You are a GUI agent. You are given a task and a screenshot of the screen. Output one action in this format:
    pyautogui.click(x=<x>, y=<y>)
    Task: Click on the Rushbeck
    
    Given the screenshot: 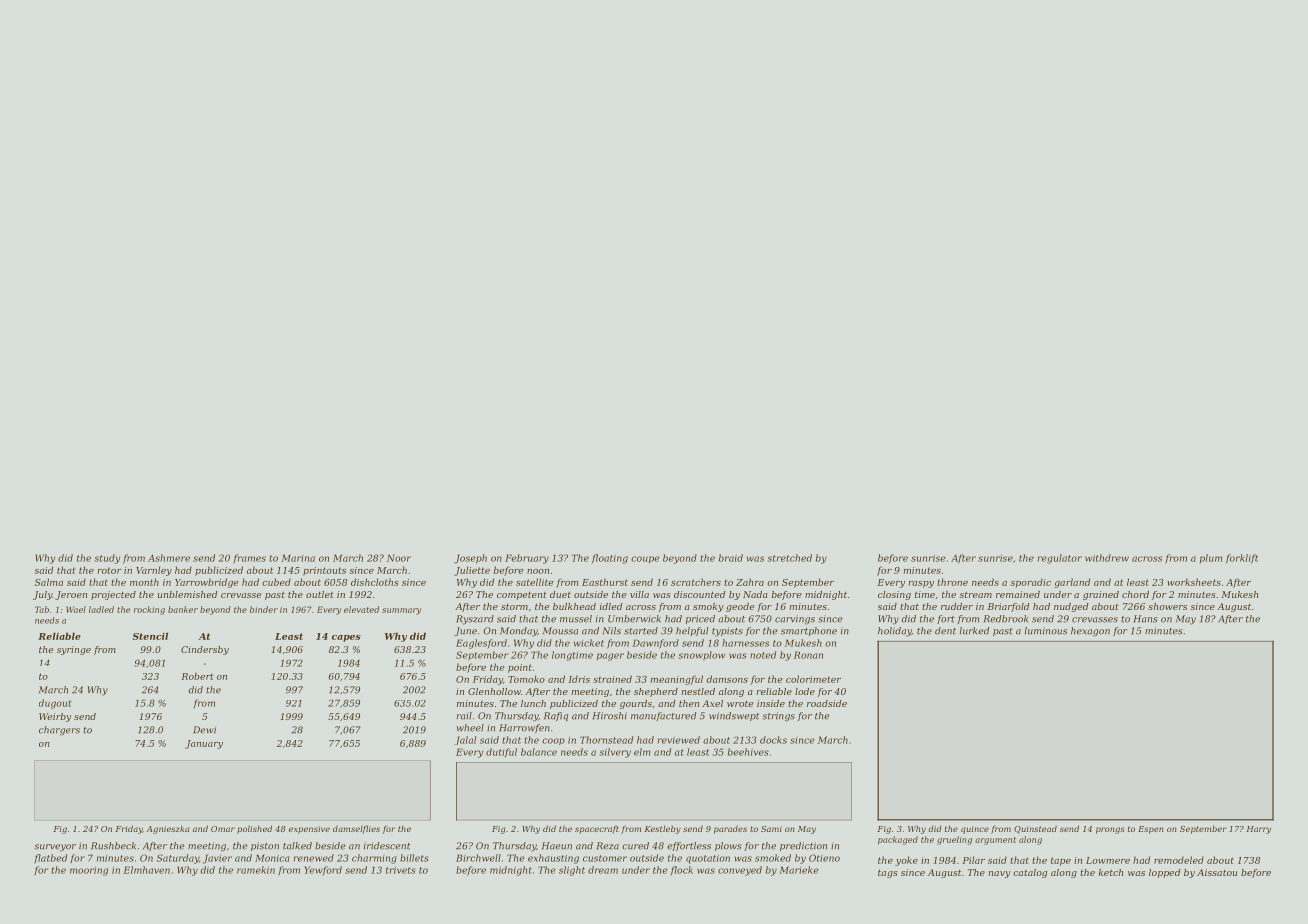 What is the action you would take?
    pyautogui.click(x=113, y=846)
